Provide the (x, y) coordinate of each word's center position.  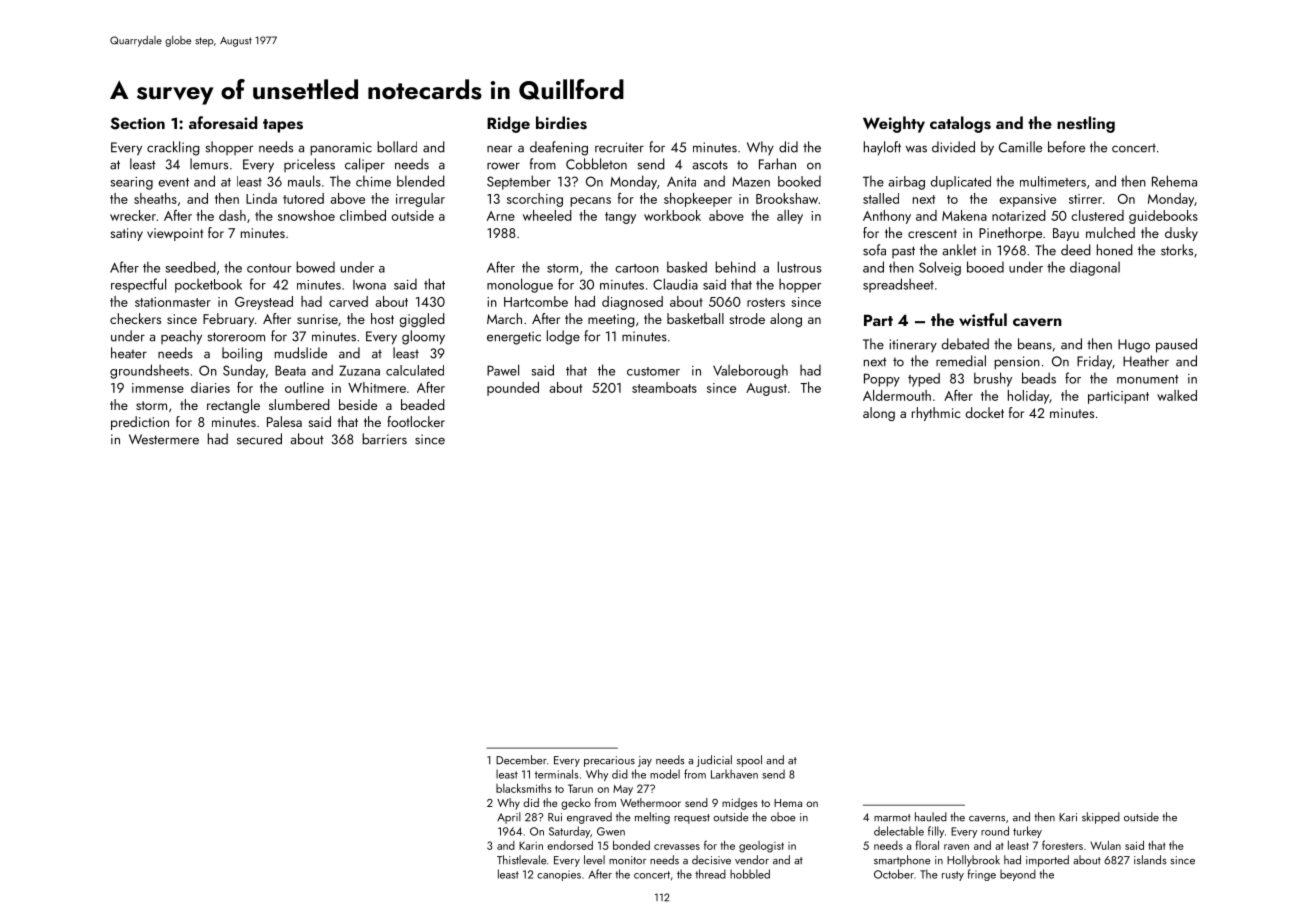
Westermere (164, 439)
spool (749, 761)
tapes (283, 126)
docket (985, 412)
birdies (561, 123)
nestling (1086, 124)
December (521, 760)
